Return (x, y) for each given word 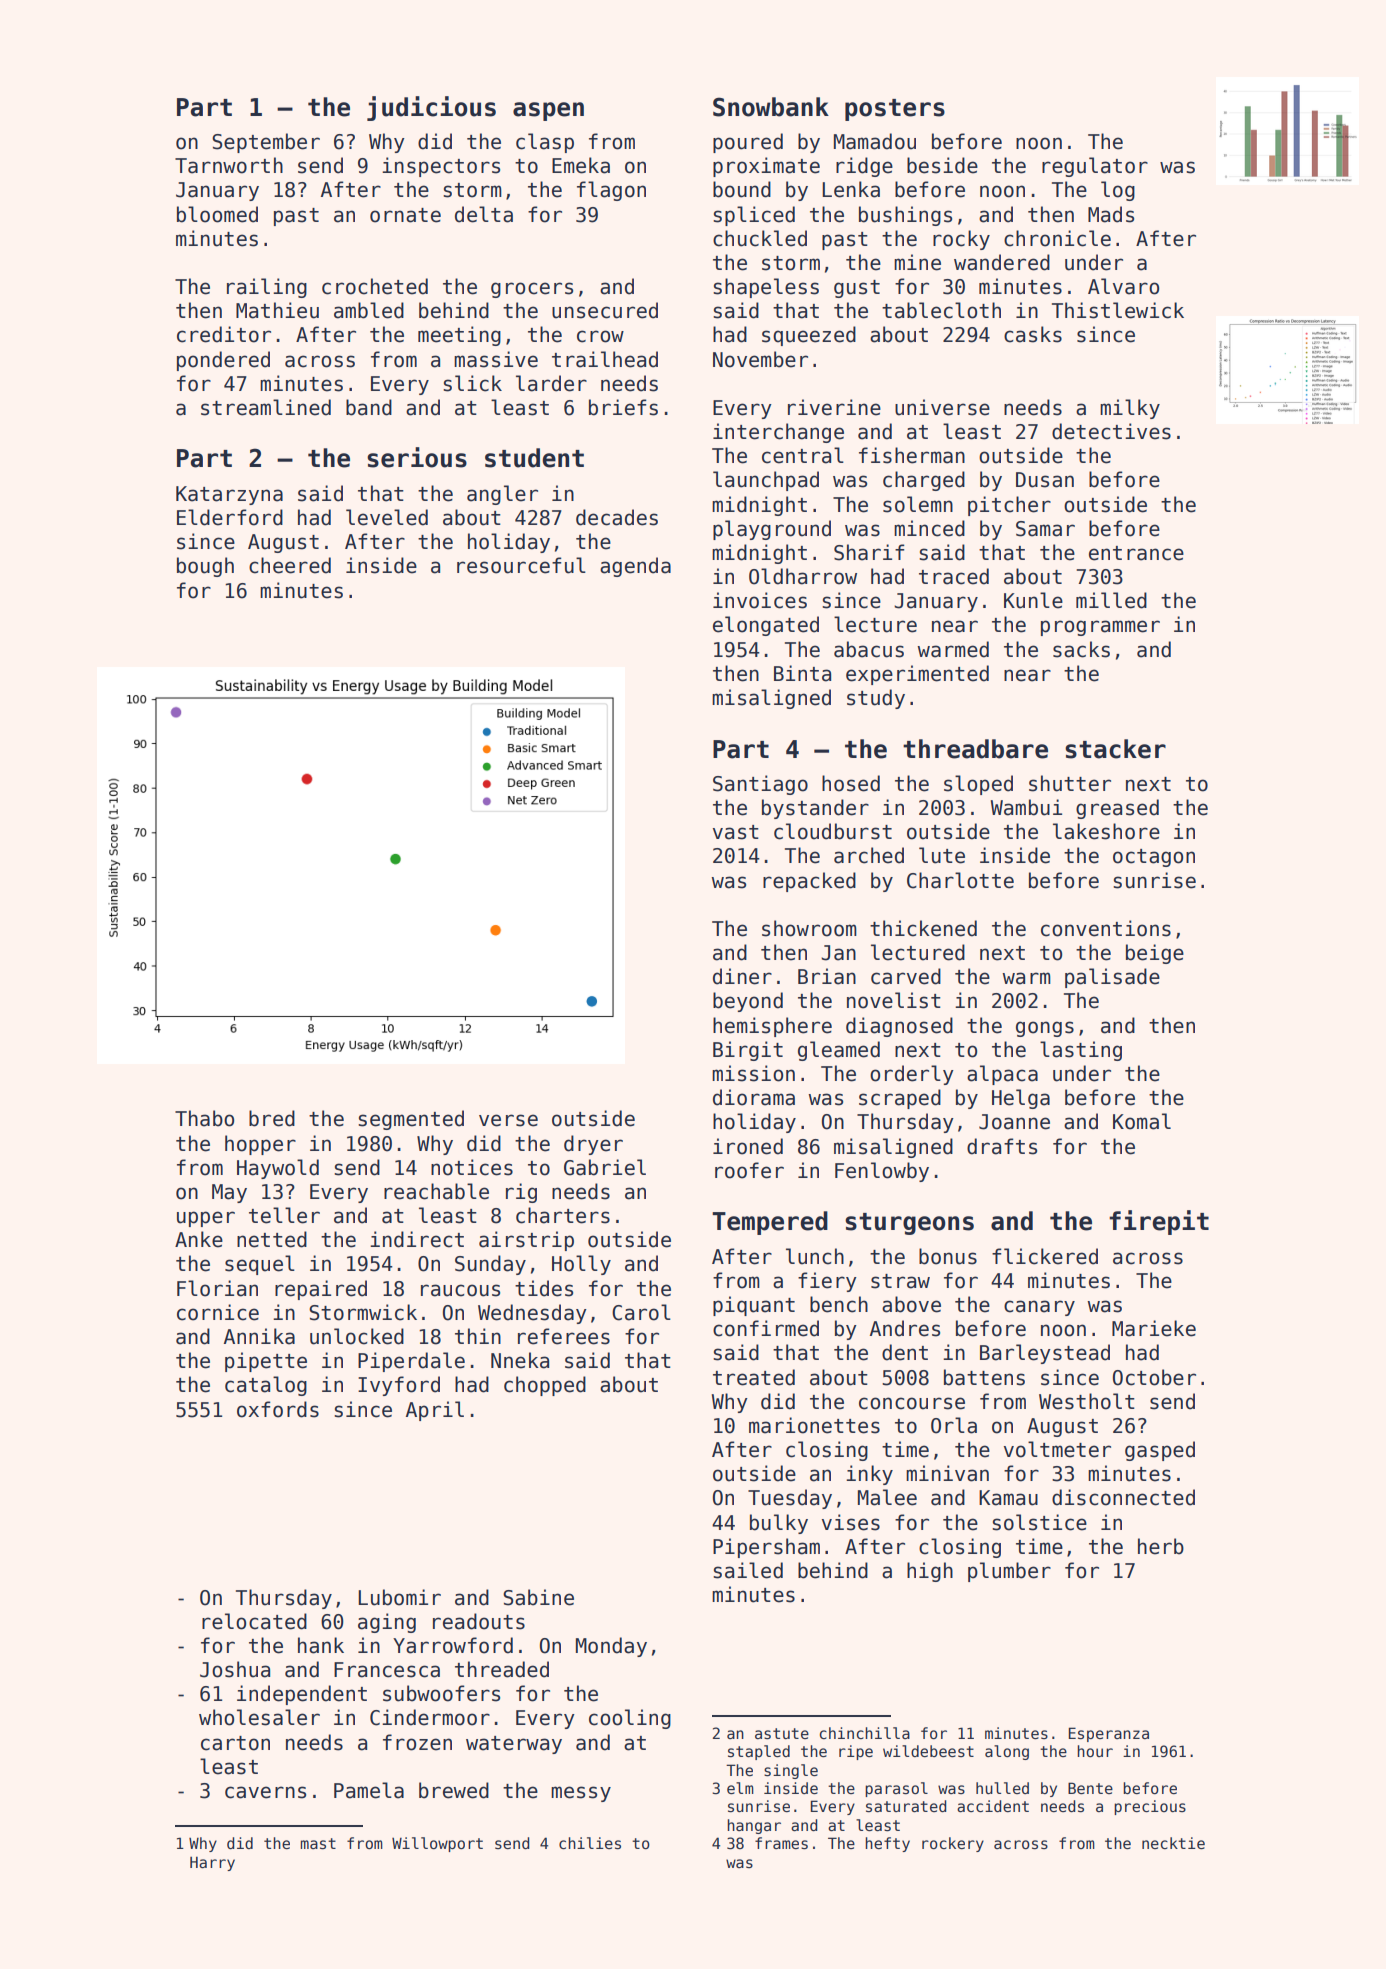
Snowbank (771, 107)
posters (895, 110)
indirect (417, 1239)
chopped (545, 1386)
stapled (759, 1752)
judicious (431, 108)
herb (1161, 1546)
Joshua (235, 1669)
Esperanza (1109, 1734)
